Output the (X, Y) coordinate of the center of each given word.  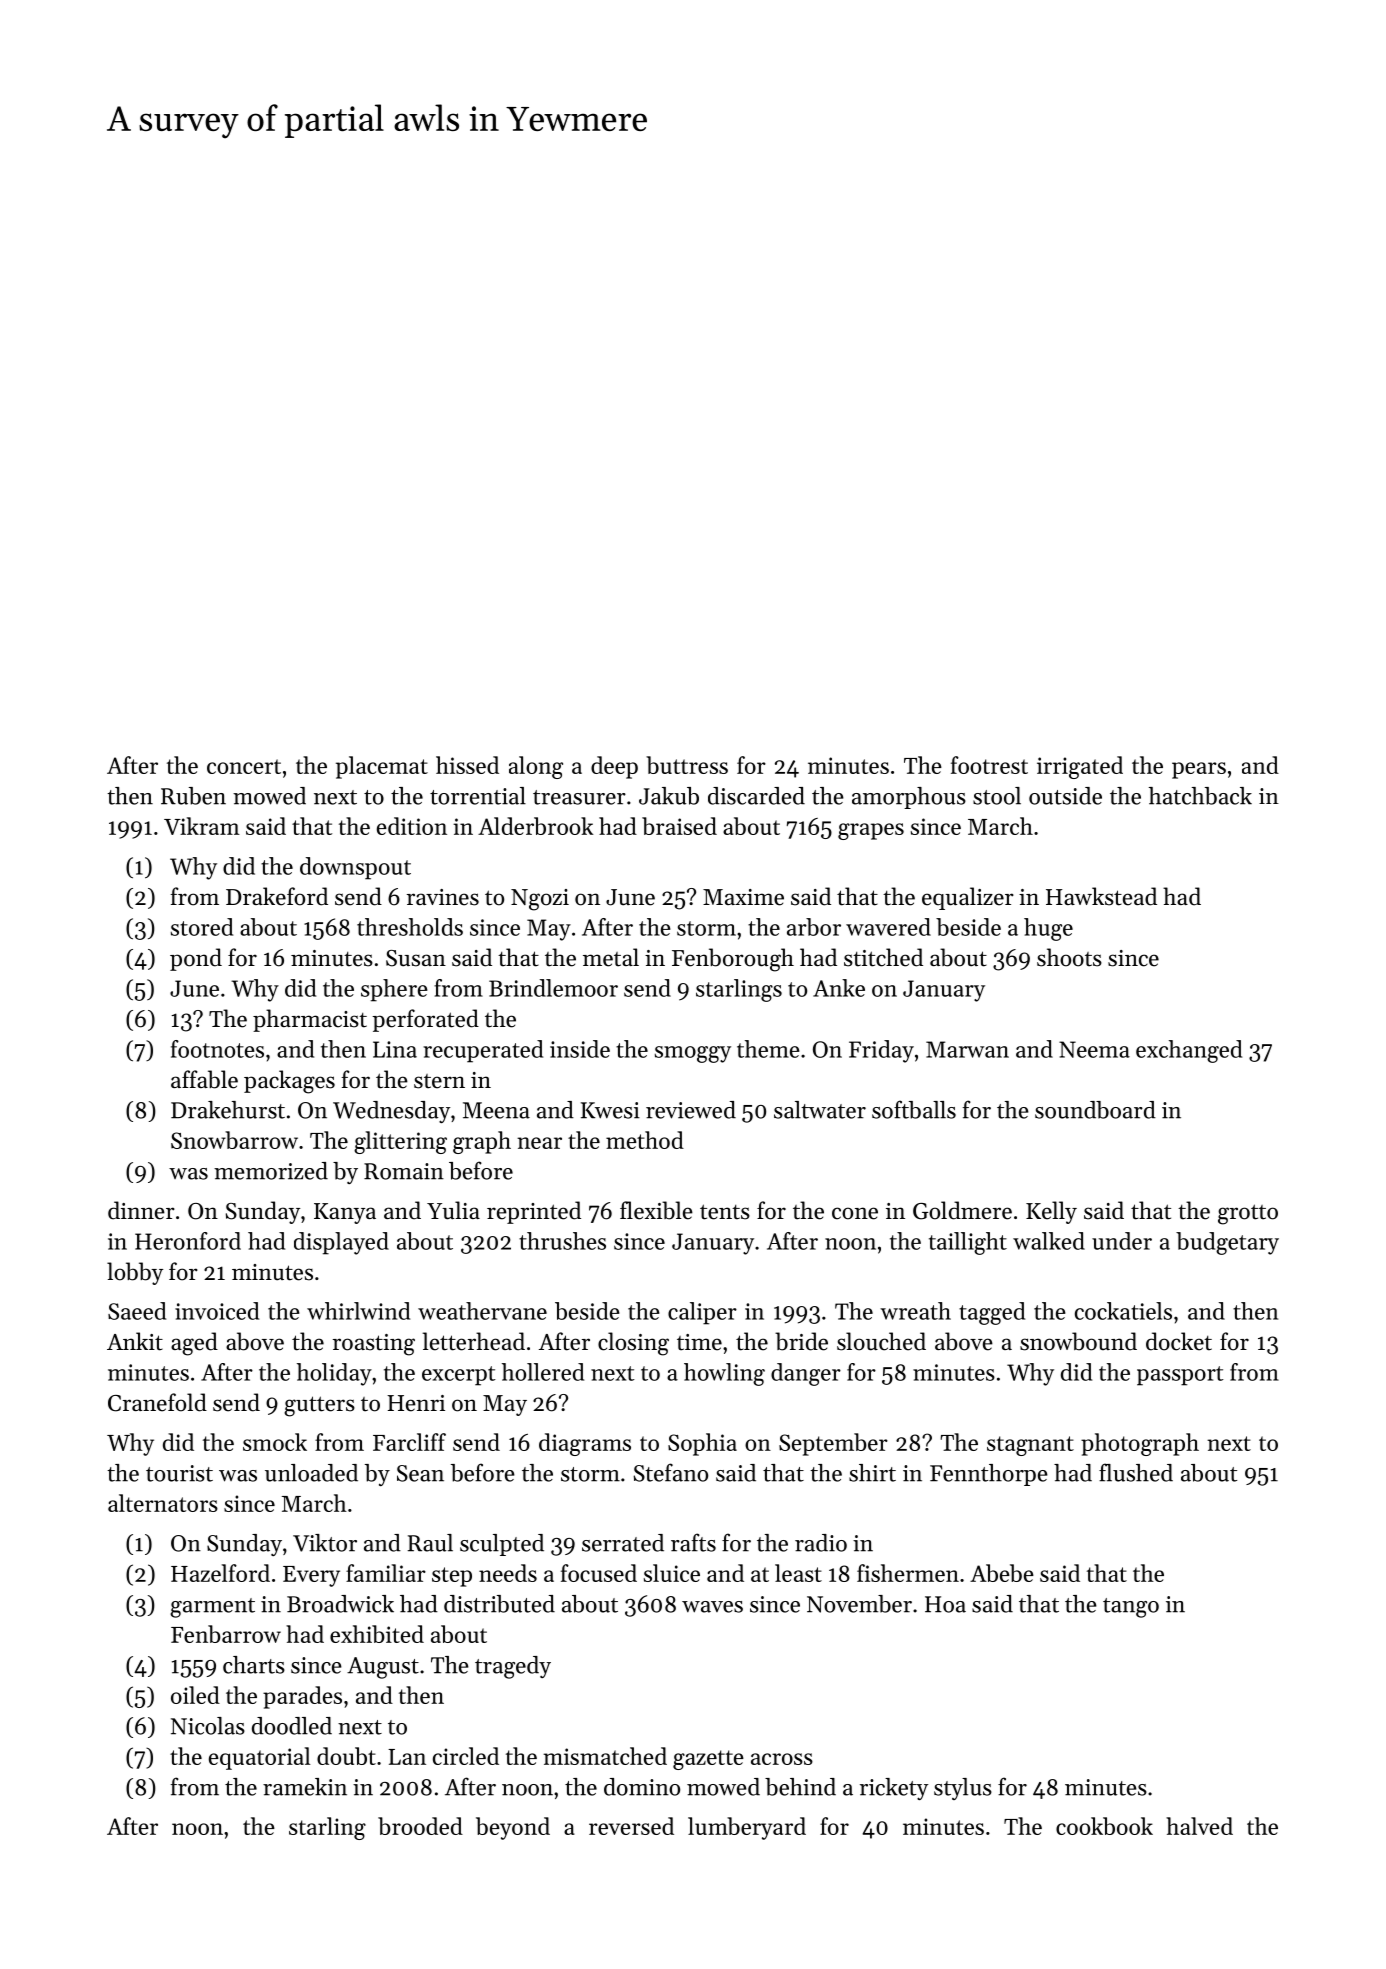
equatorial (259, 1758)
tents (725, 1212)
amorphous (909, 798)
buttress (687, 765)
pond (196, 959)
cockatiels (1123, 1311)
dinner (141, 1210)
